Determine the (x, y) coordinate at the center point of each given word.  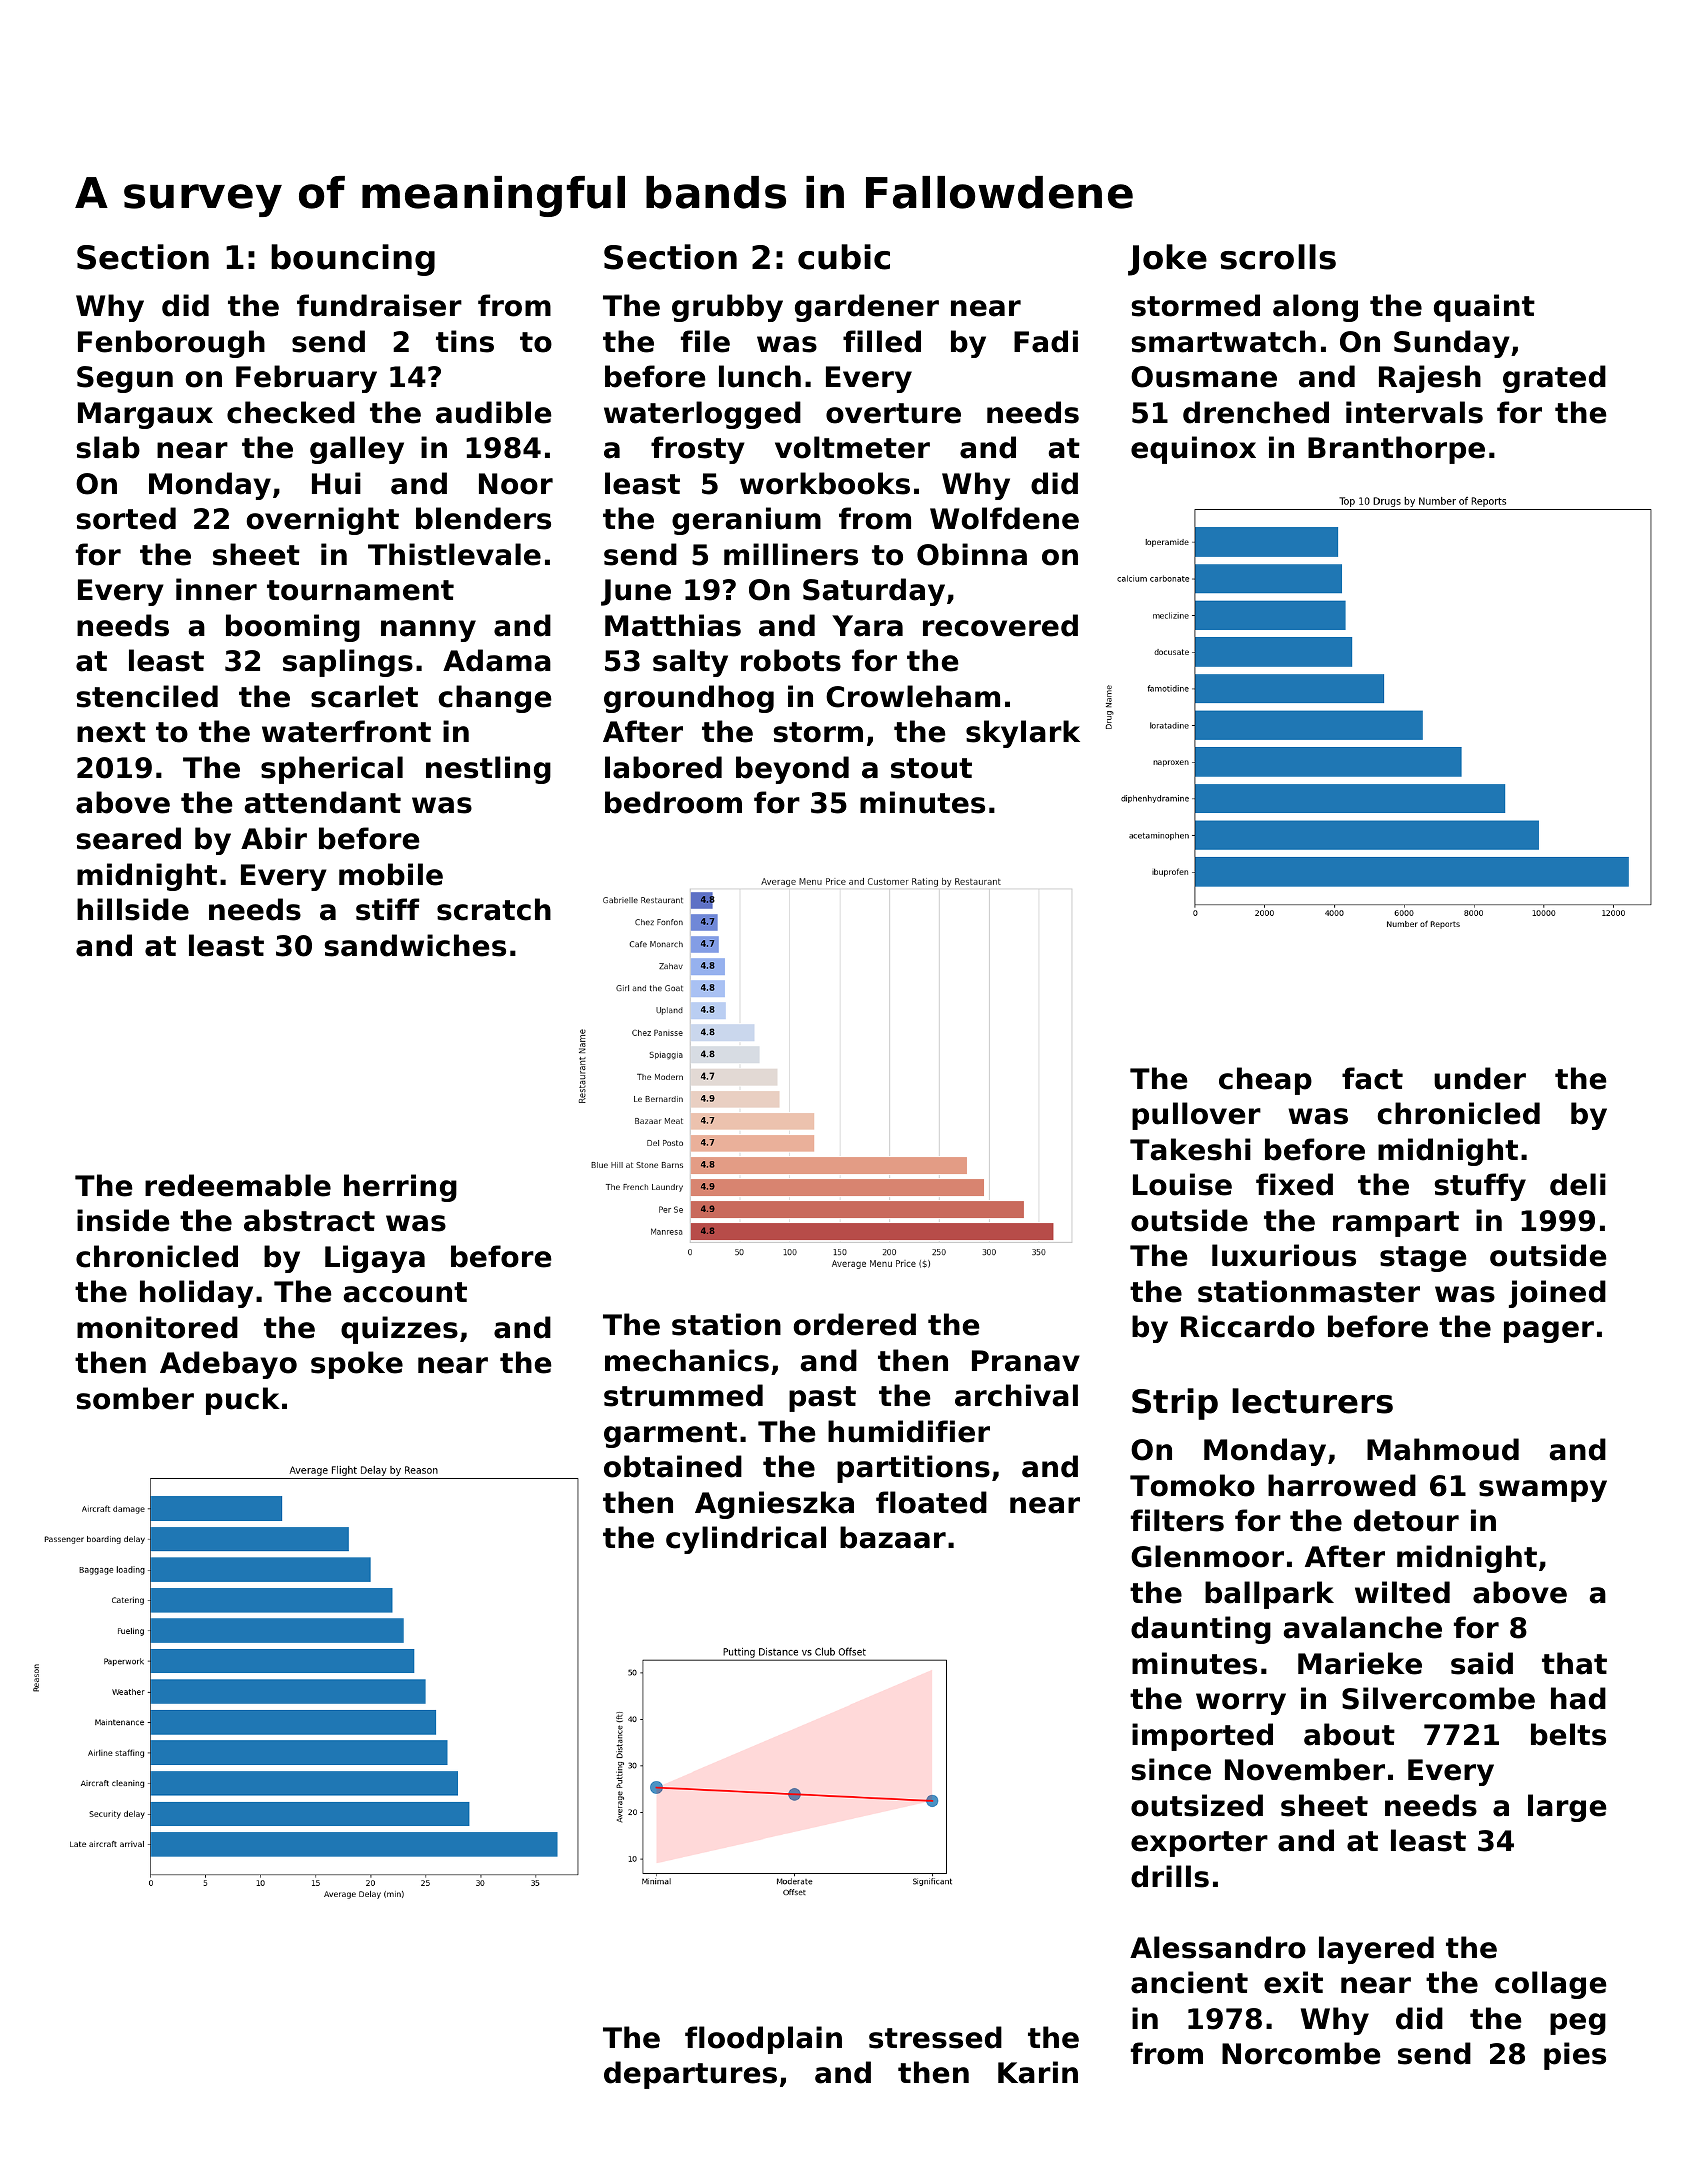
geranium (746, 521)
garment (670, 1435)
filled (882, 341)
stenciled (147, 696)
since (1171, 1769)
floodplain (763, 2040)
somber (135, 1398)
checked (291, 412)
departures (690, 2075)
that (1574, 1663)
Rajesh (1430, 379)
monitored (157, 1327)
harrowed (1342, 1485)
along (1315, 308)
